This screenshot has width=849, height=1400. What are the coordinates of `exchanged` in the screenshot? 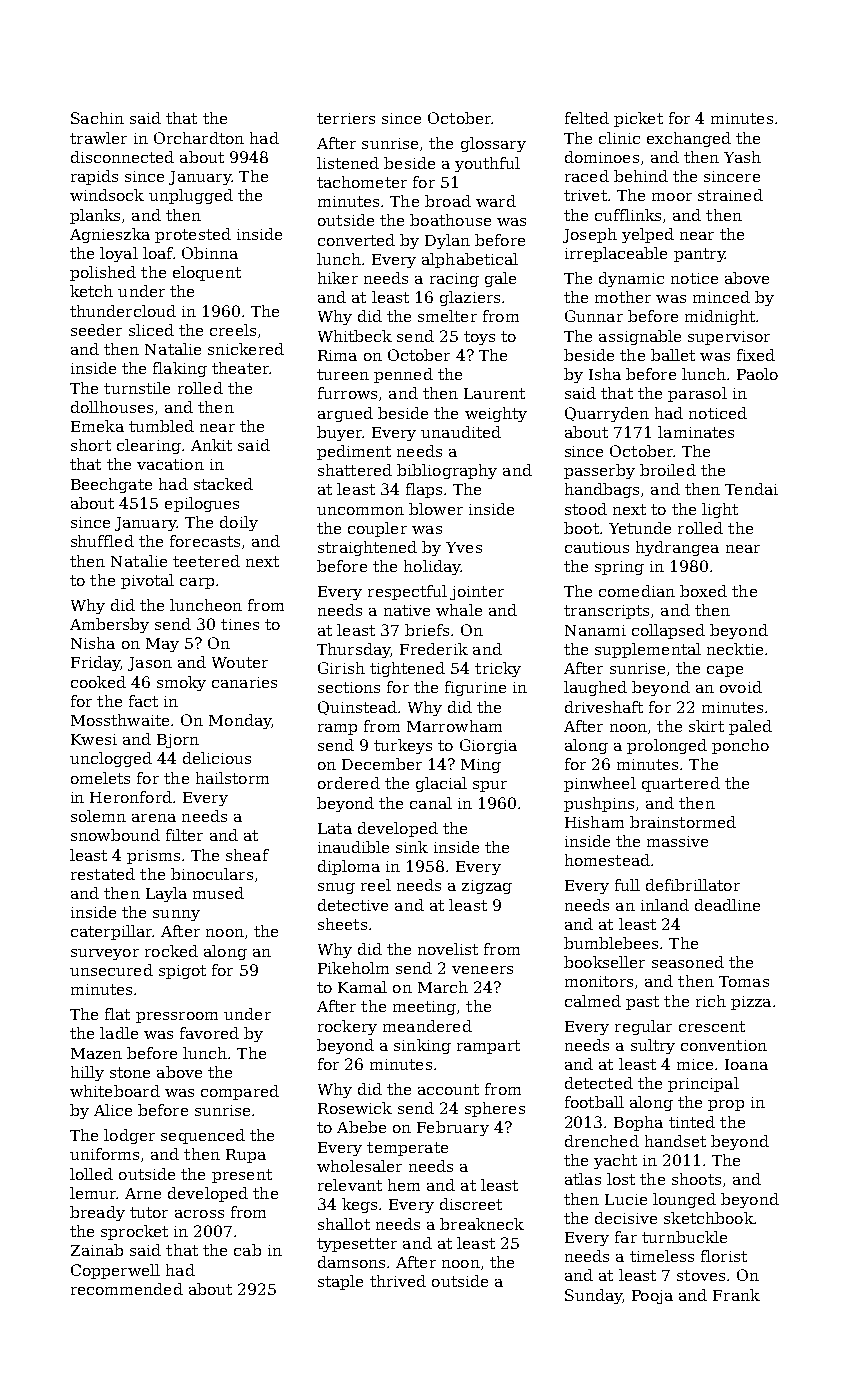 It's located at (689, 139).
